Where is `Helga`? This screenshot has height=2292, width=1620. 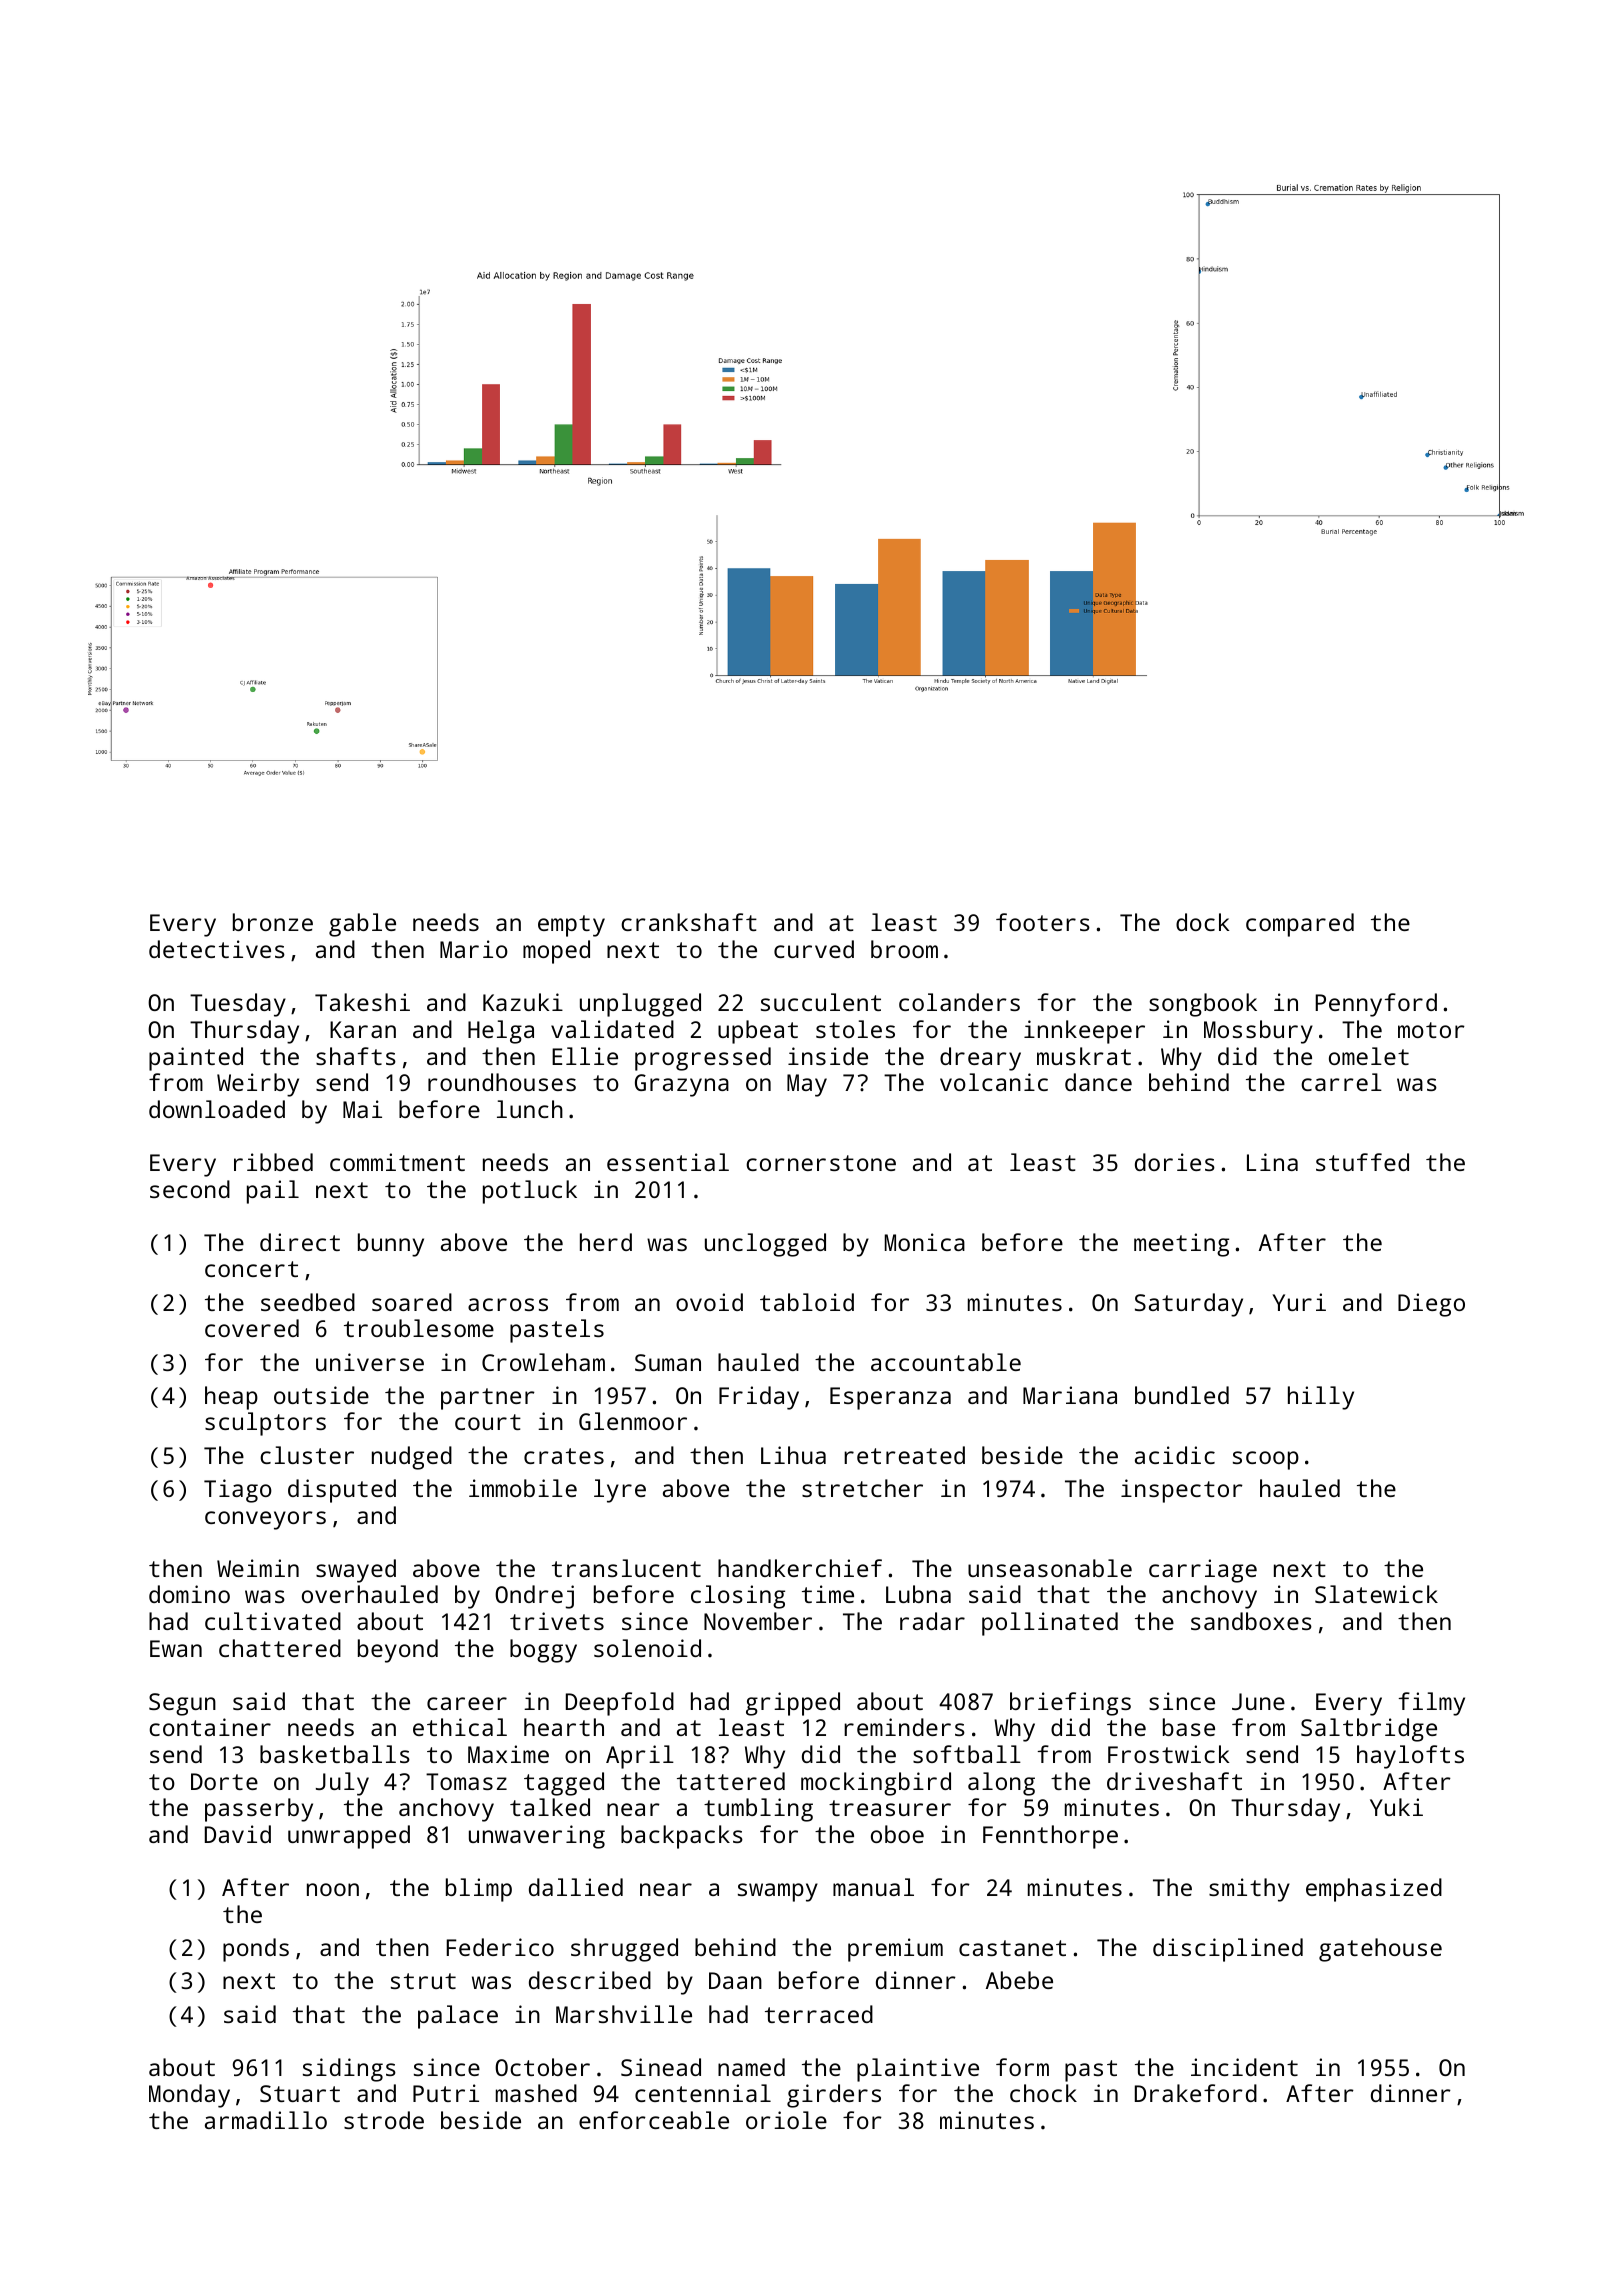 Helga is located at coordinates (501, 1032).
